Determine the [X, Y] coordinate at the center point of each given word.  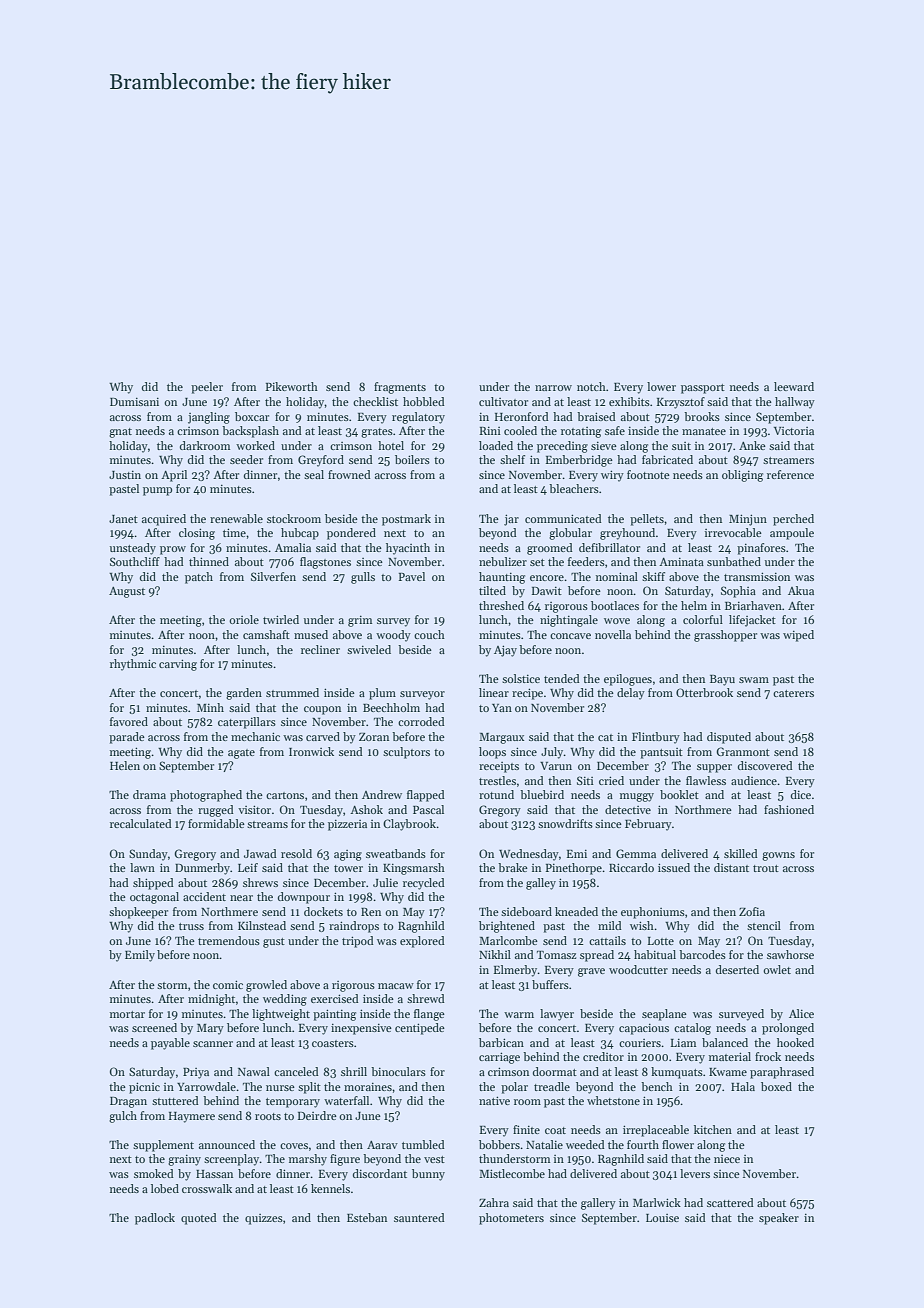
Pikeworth [292, 386]
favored [129, 721]
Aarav [382, 1145]
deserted [737, 969]
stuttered [175, 1100]
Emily [140, 956]
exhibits [629, 401]
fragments [400, 388]
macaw [396, 986]
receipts [499, 767]
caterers [793, 693]
